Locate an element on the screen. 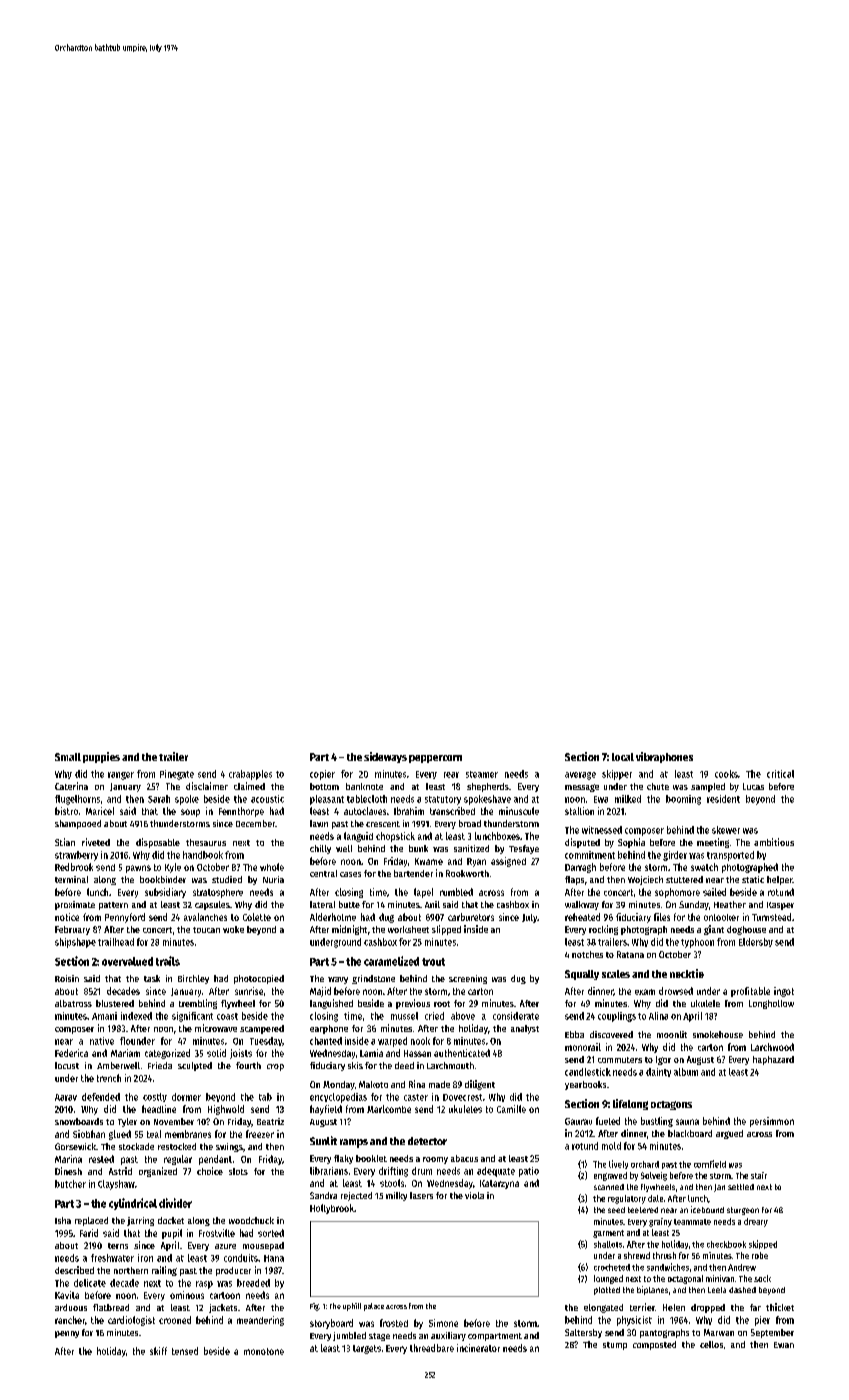 This screenshot has height=1400, width=849. Larchwood is located at coordinates (772, 1047).
